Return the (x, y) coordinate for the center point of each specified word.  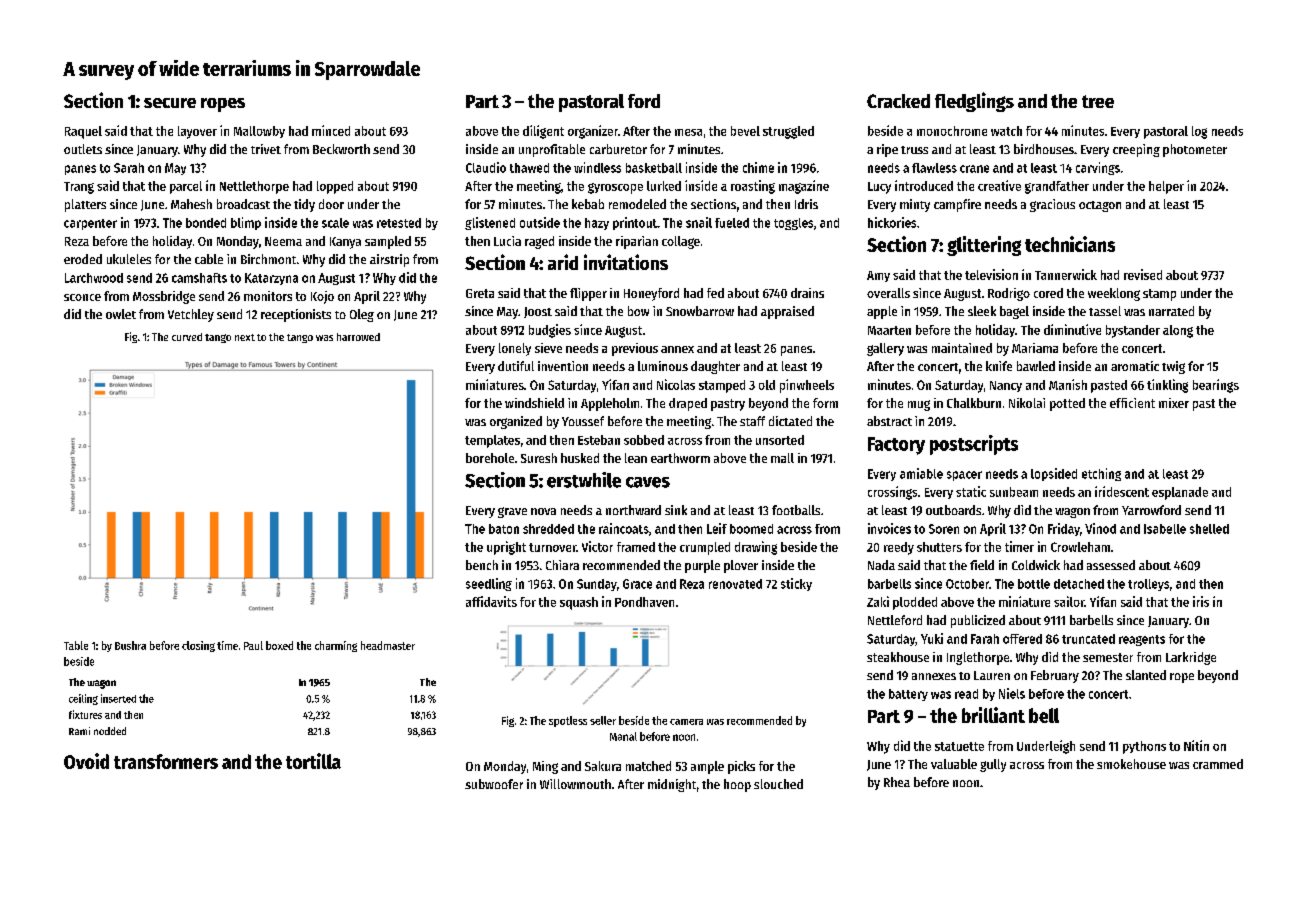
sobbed (644, 440)
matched (648, 766)
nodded (110, 731)
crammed (1218, 764)
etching (1101, 474)
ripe (887, 150)
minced (331, 130)
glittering (984, 246)
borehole (490, 458)
